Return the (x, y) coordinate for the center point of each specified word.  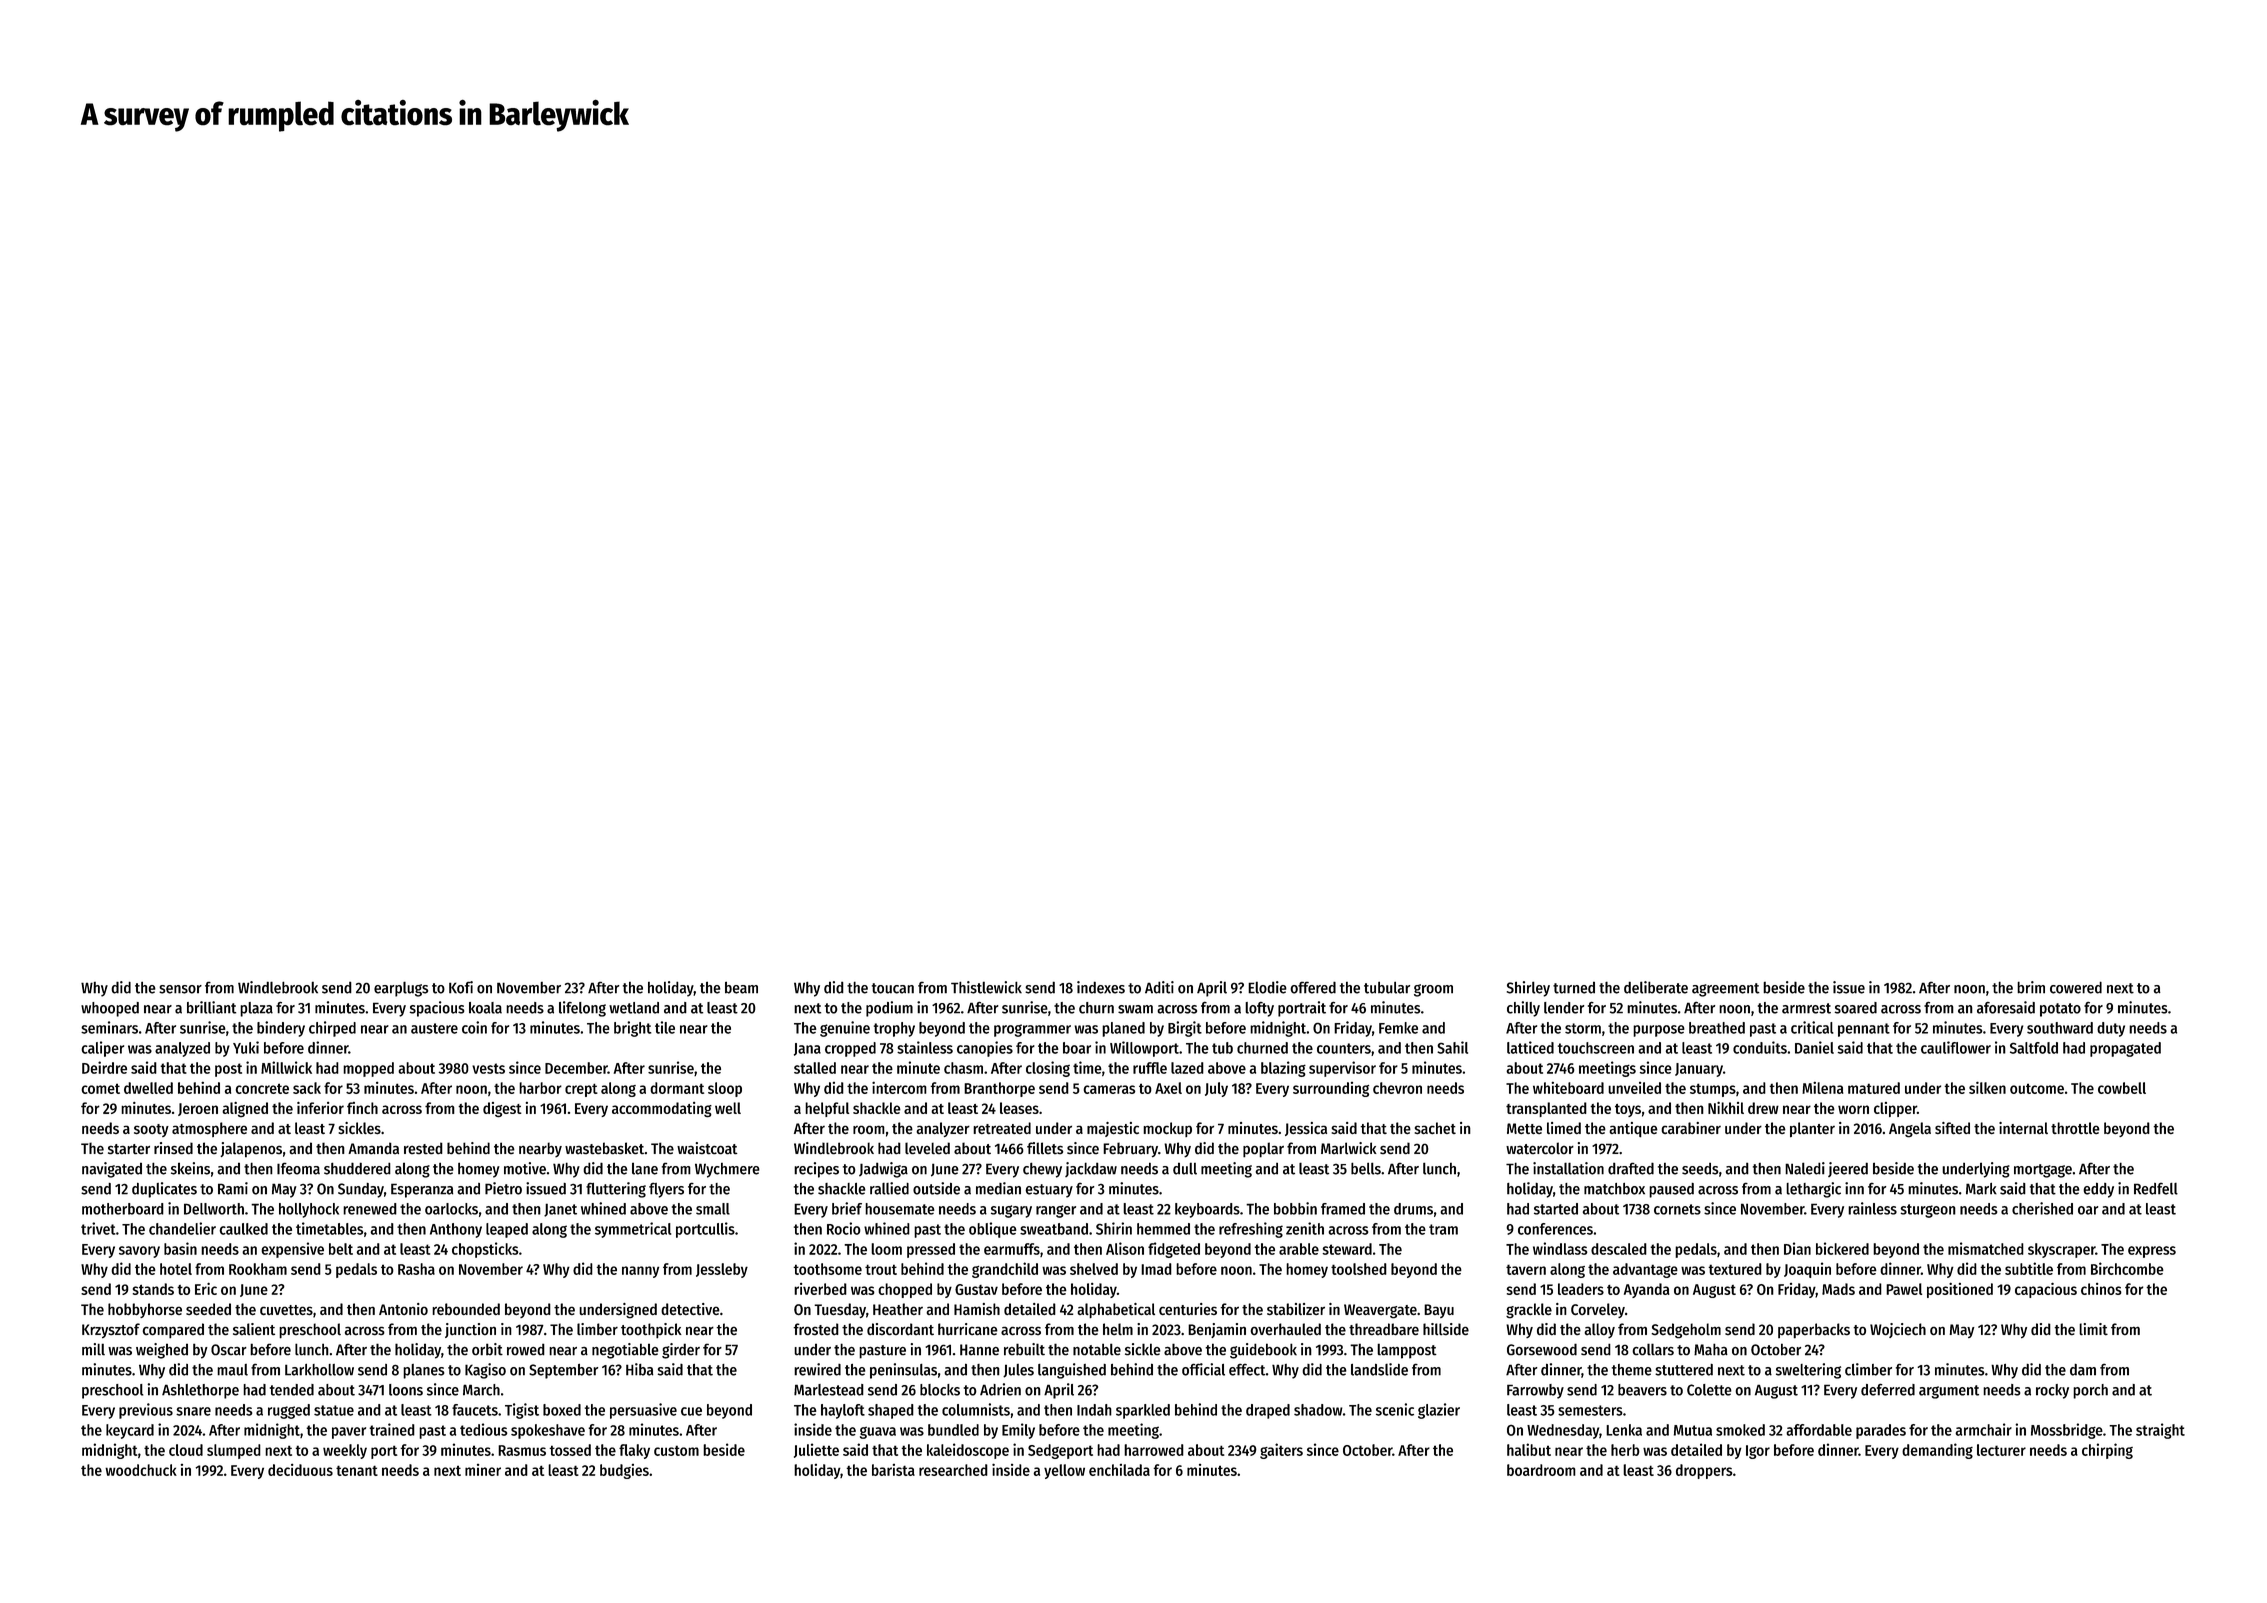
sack (307, 1088)
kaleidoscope (968, 1451)
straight (2160, 1431)
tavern (1526, 1269)
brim (2031, 987)
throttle (2075, 1128)
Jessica (1306, 1129)
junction (470, 1330)
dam (2083, 1370)
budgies (624, 1471)
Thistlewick (986, 987)
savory (139, 1252)
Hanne (979, 1350)
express (2152, 1252)
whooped (110, 1009)
